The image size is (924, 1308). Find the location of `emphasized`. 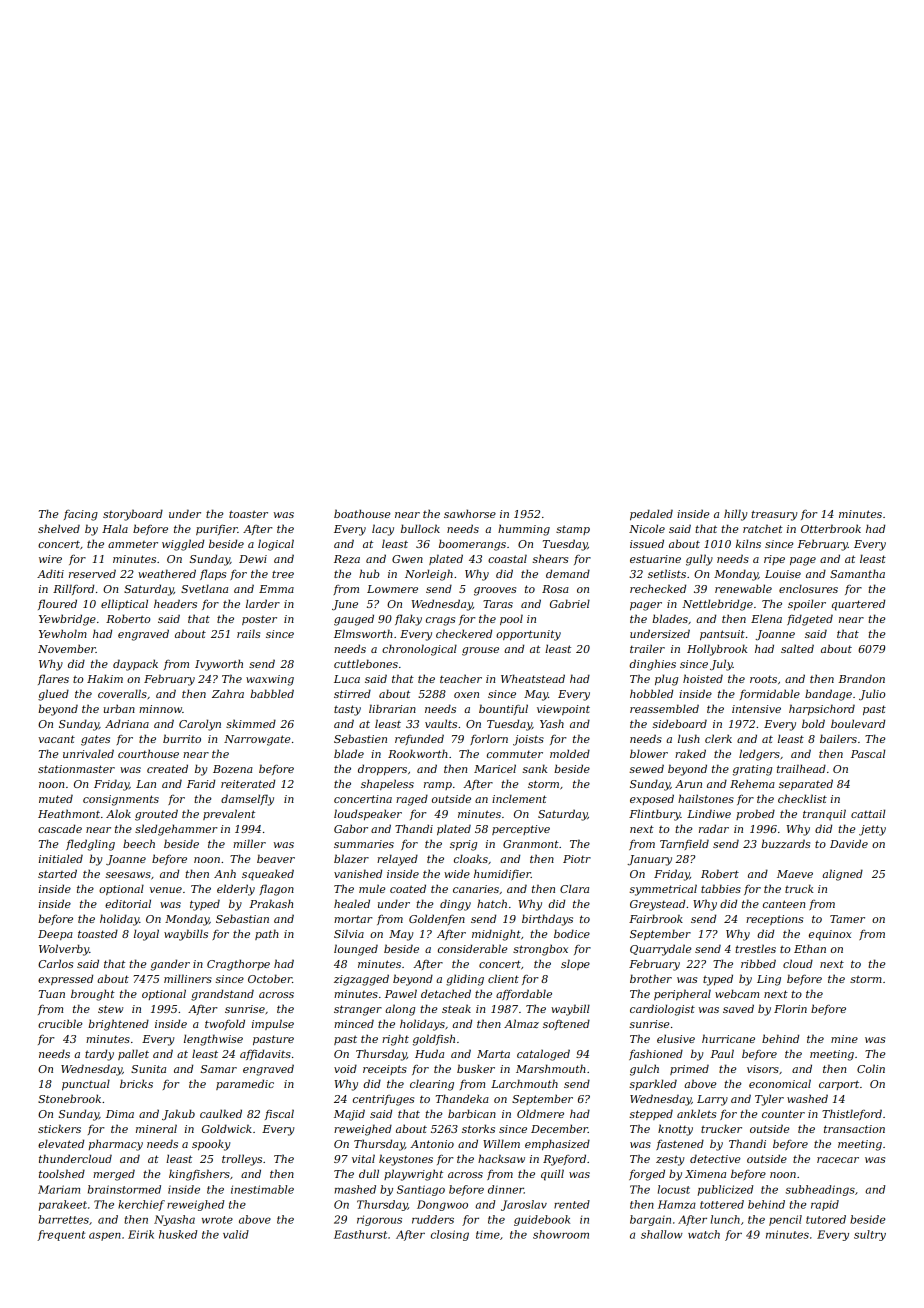

emphasized is located at coordinates (557, 1144).
